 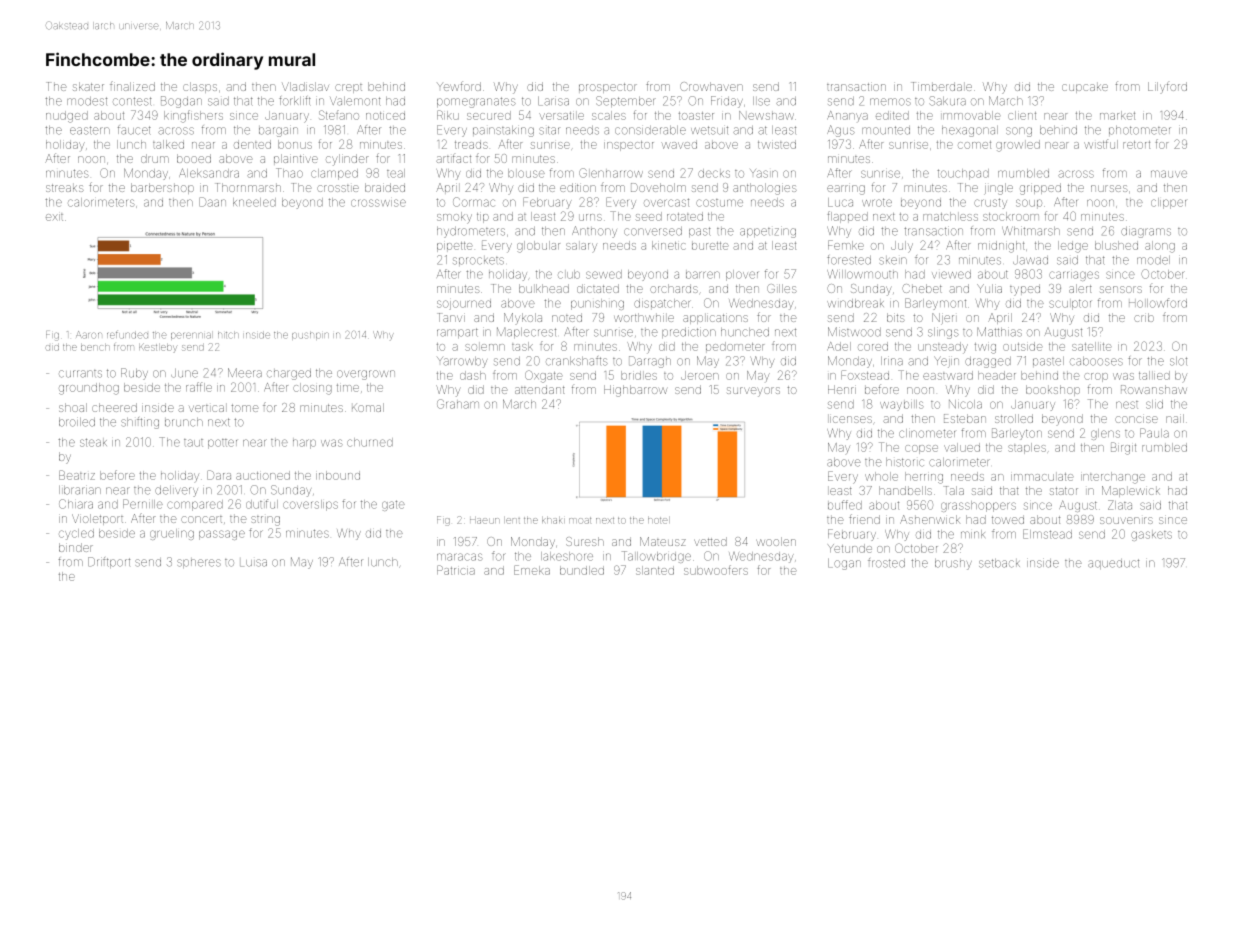 I want to click on Driftport, so click(x=109, y=562).
